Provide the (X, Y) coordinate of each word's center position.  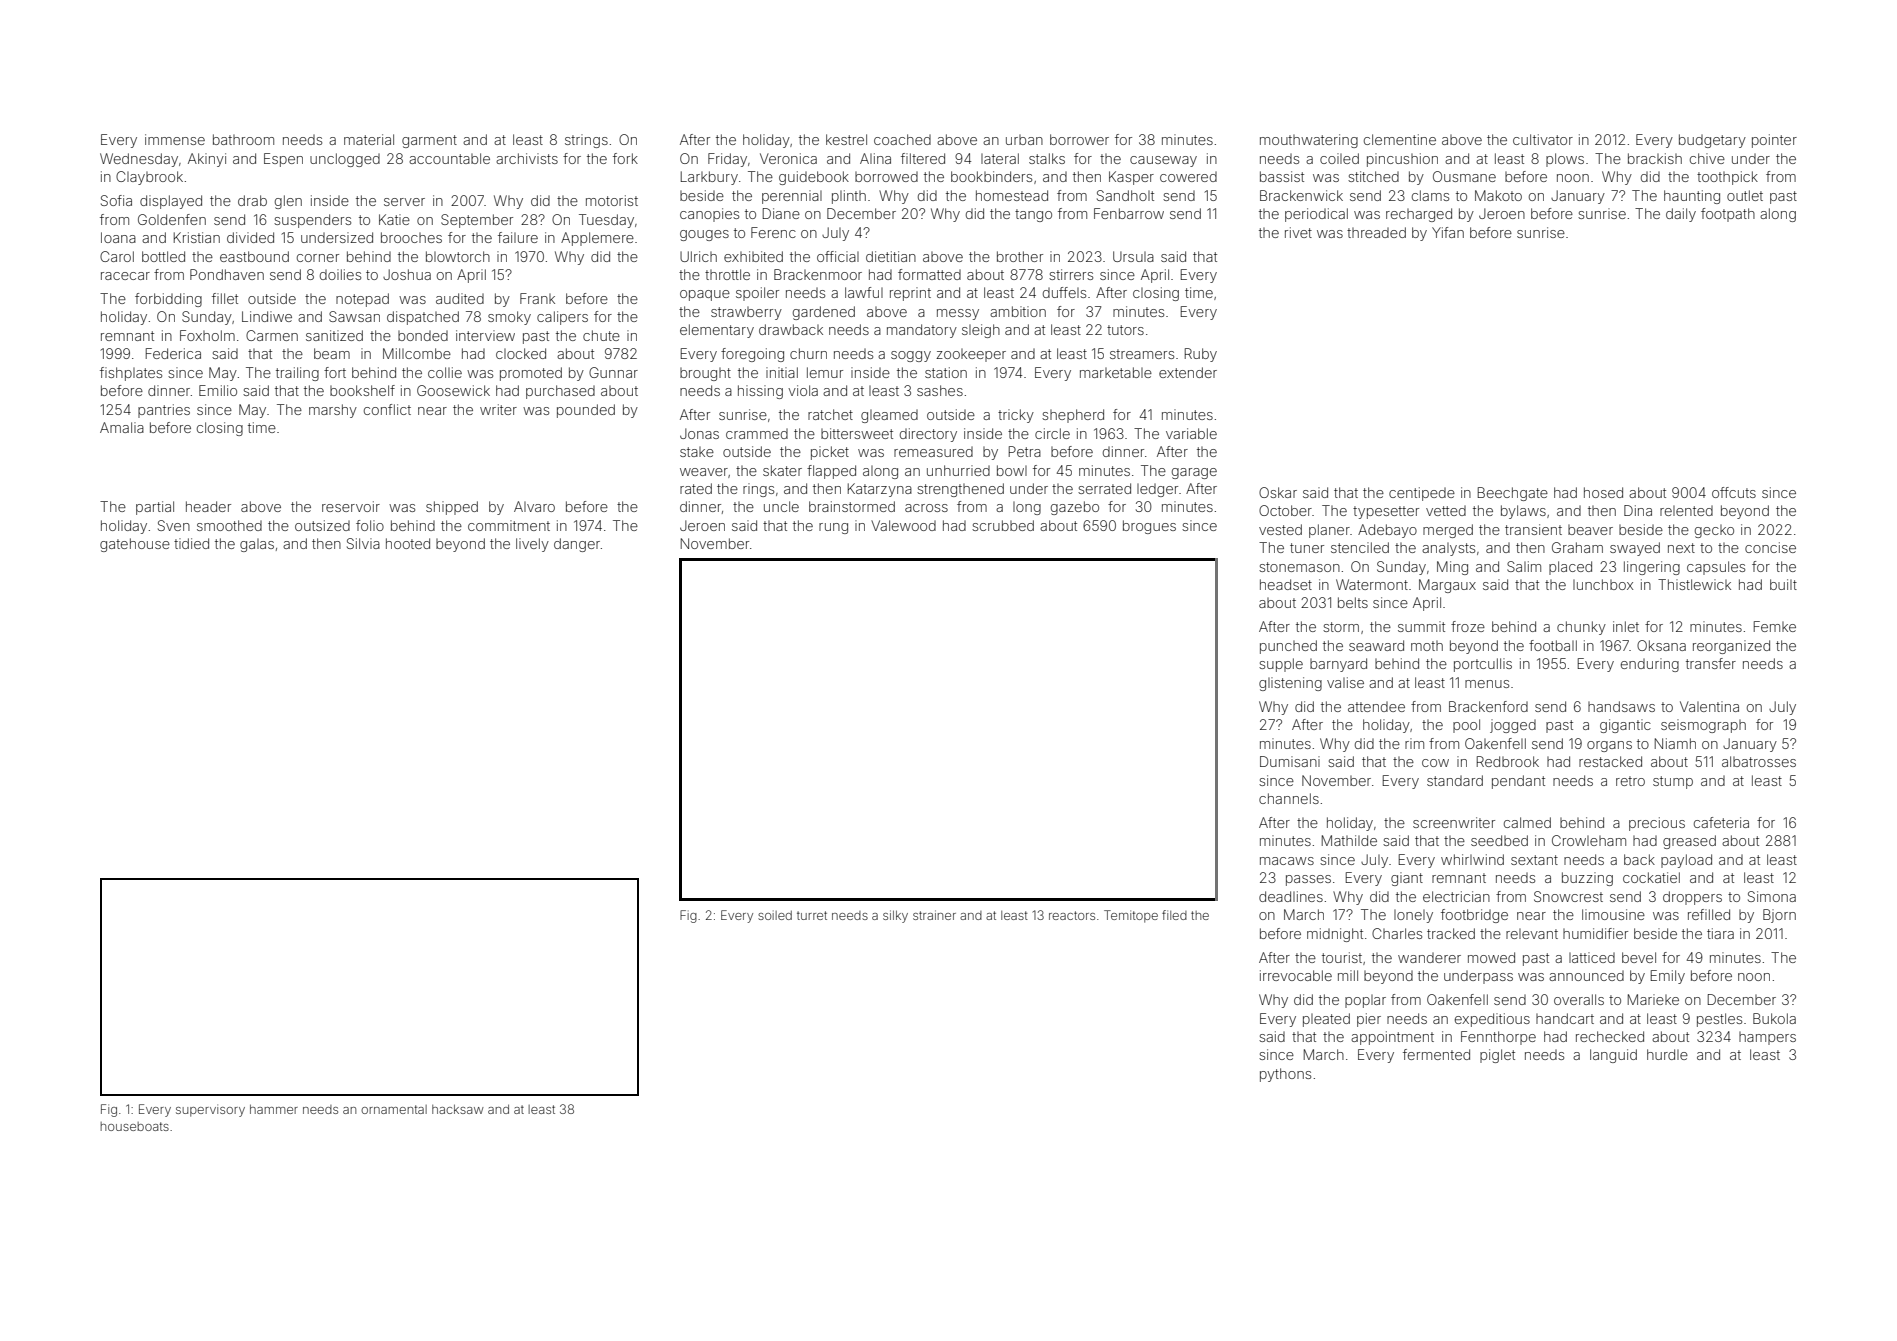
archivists (527, 158)
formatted (929, 274)
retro (1630, 781)
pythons (1285, 1075)
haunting (1692, 197)
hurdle (1667, 1054)
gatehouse (135, 545)
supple (1281, 665)
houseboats (134, 1126)
